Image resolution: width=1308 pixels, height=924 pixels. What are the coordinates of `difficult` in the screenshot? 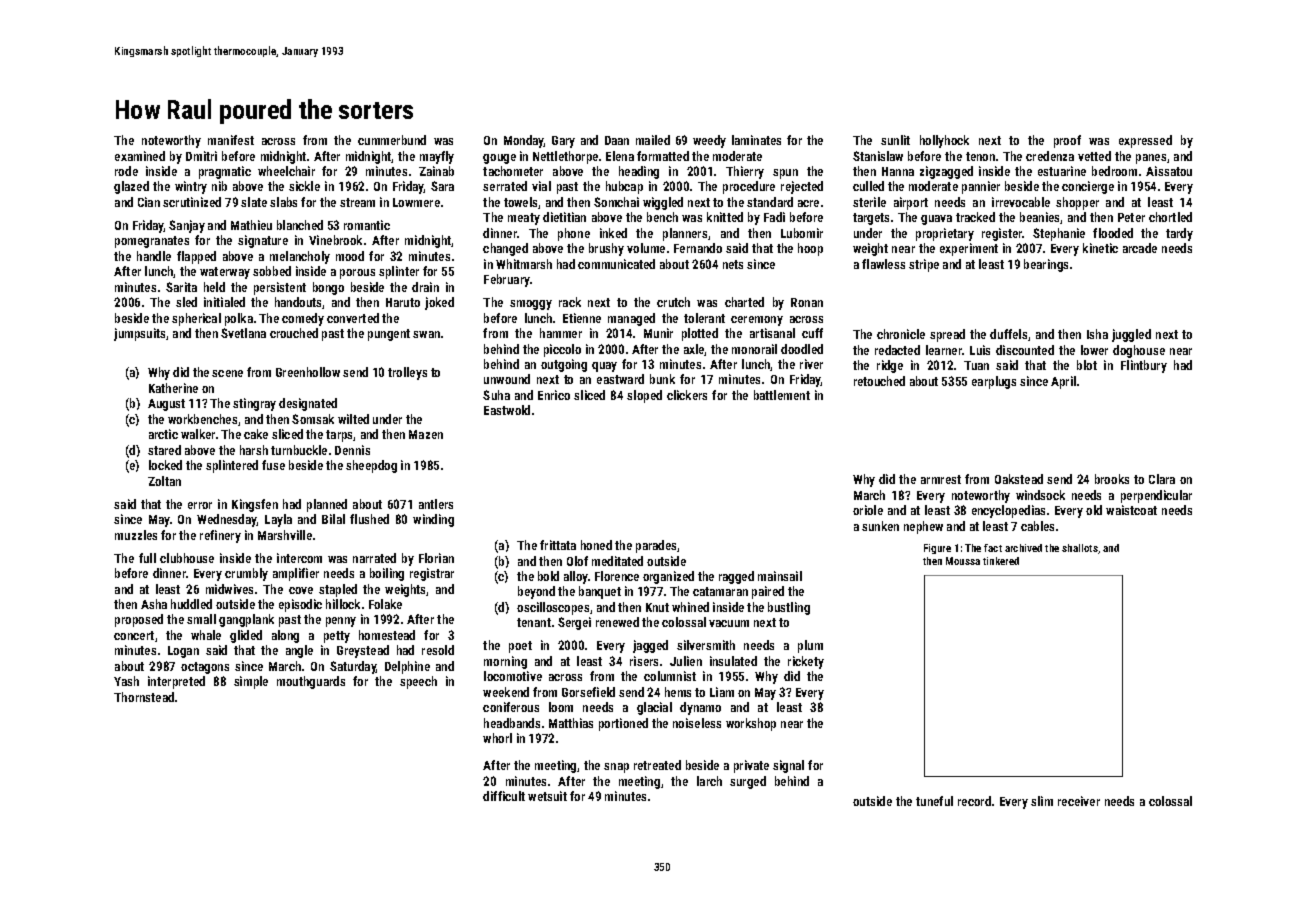 It's located at (504, 796).
